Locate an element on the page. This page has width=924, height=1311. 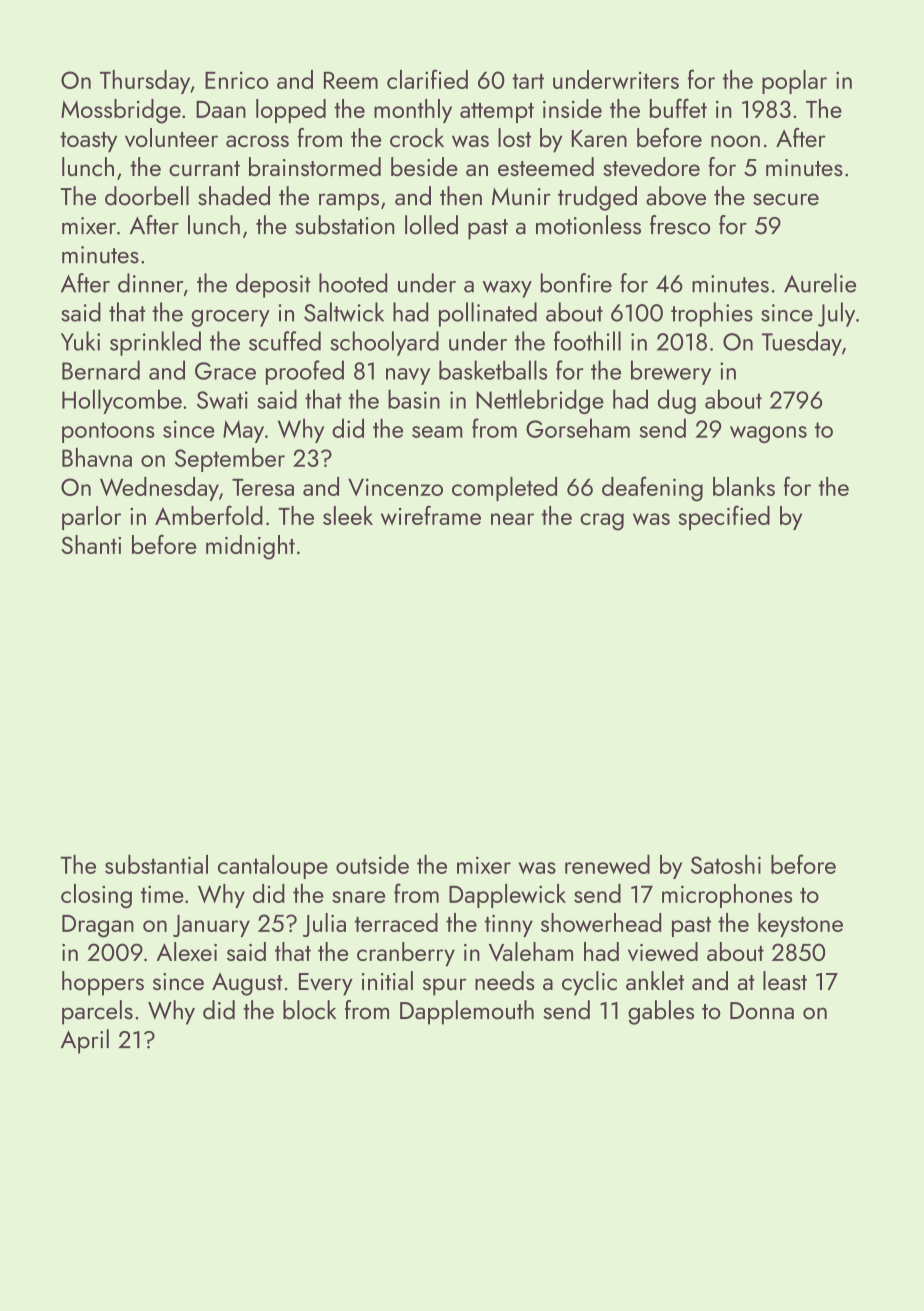
dinner is located at coordinates (150, 283).
